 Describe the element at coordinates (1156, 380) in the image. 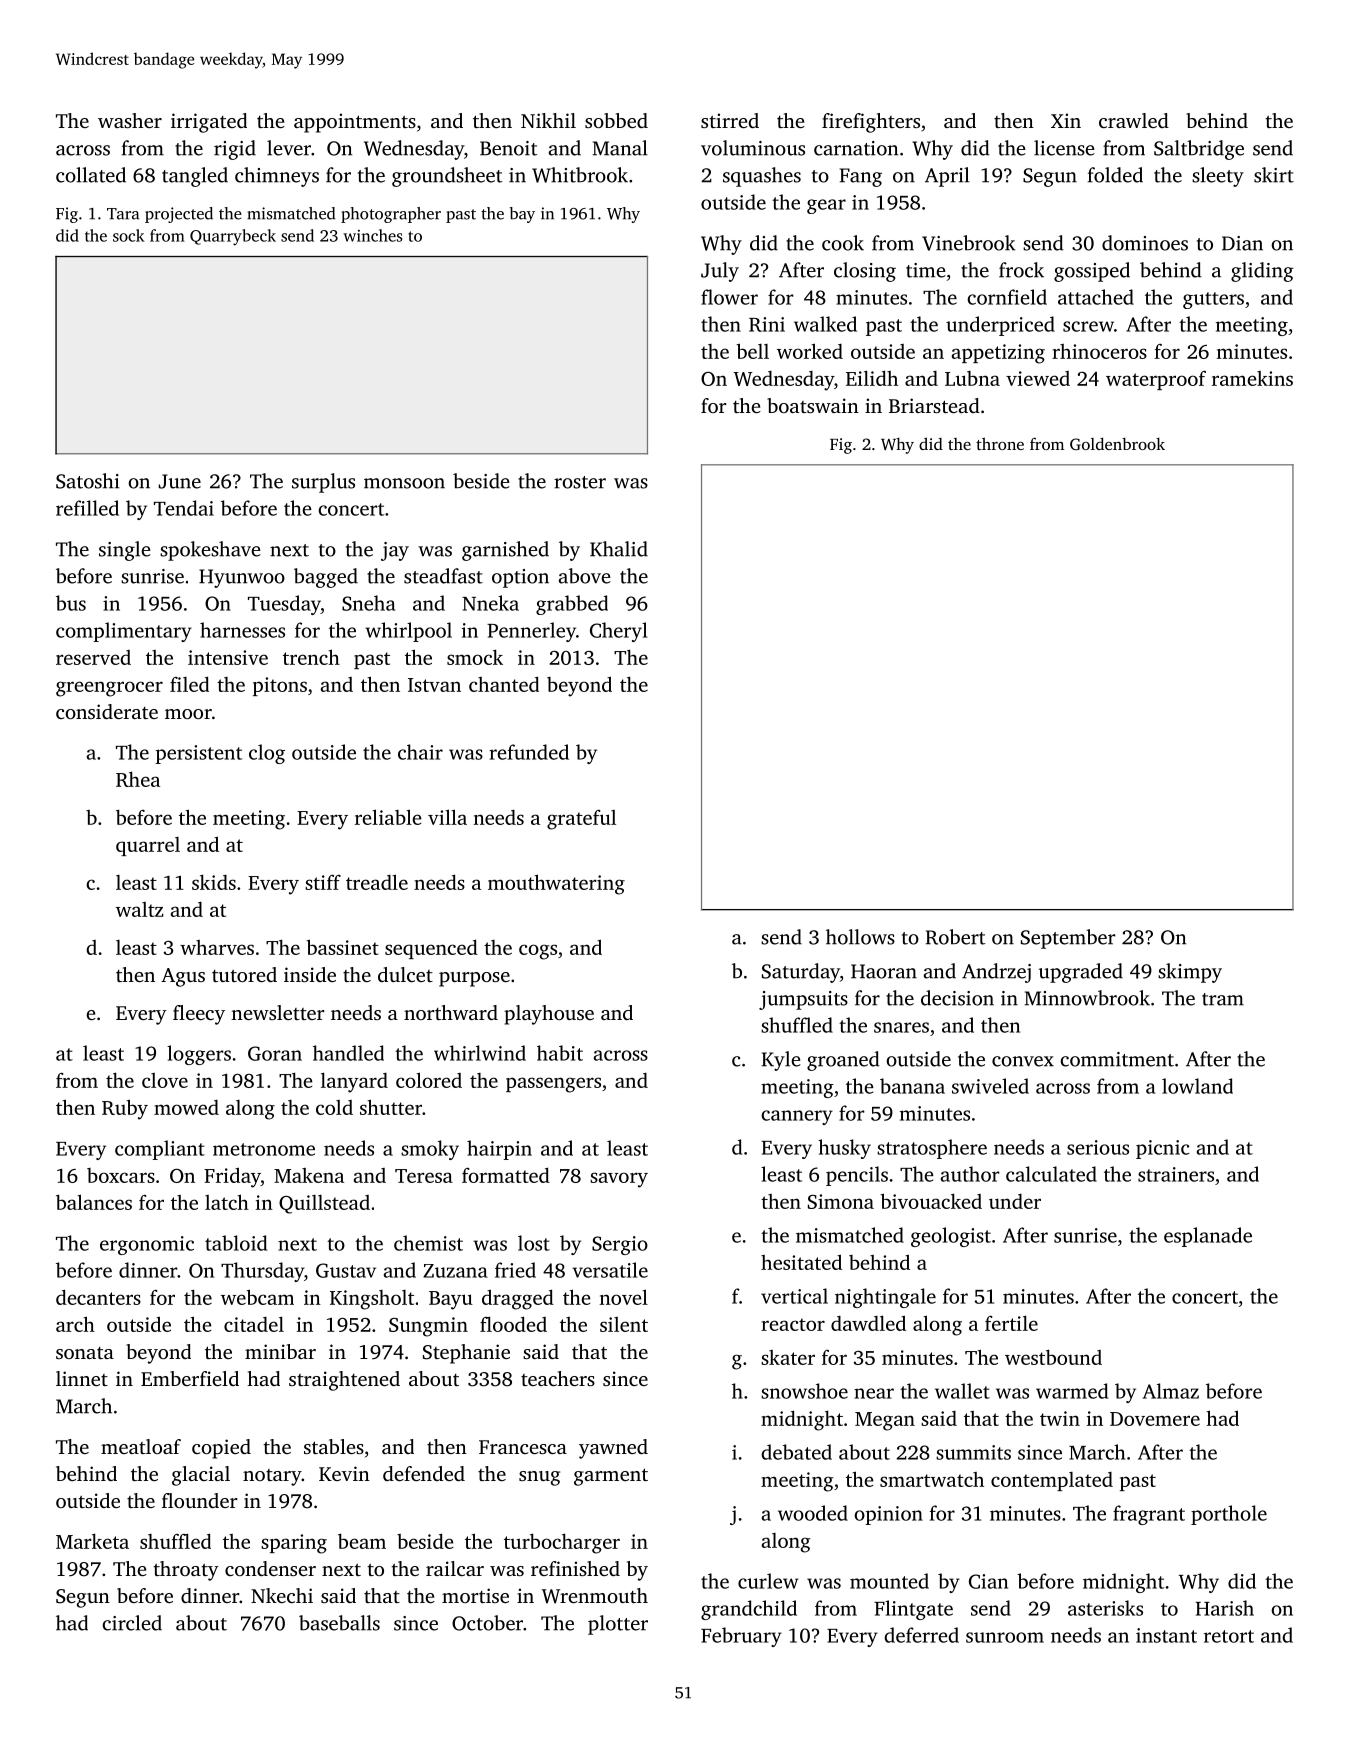

I see `waterproof` at that location.
